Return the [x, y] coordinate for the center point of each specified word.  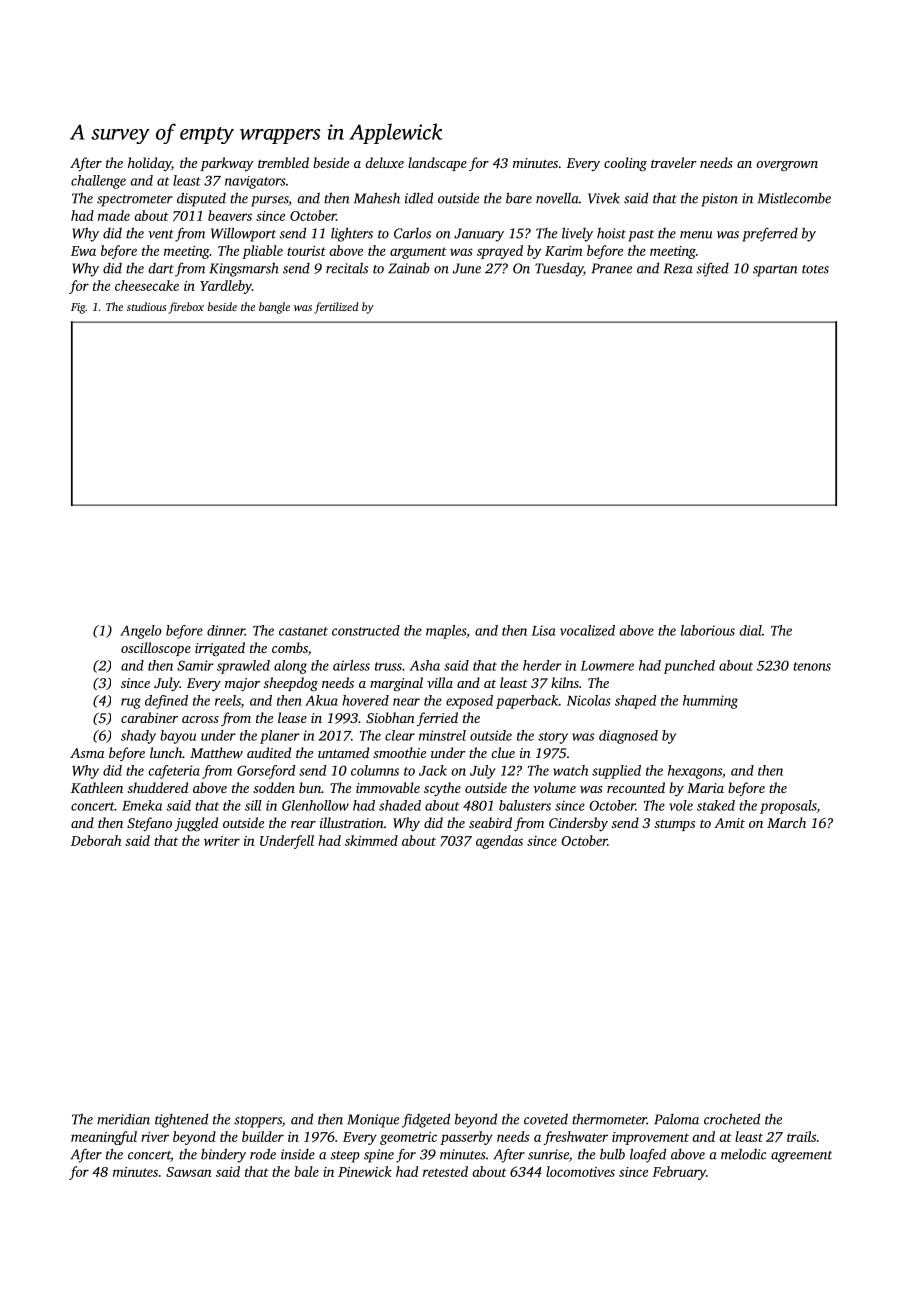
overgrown [787, 166]
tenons [812, 666]
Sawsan [189, 1172]
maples [446, 632]
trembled [283, 162]
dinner [226, 630]
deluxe [384, 162]
